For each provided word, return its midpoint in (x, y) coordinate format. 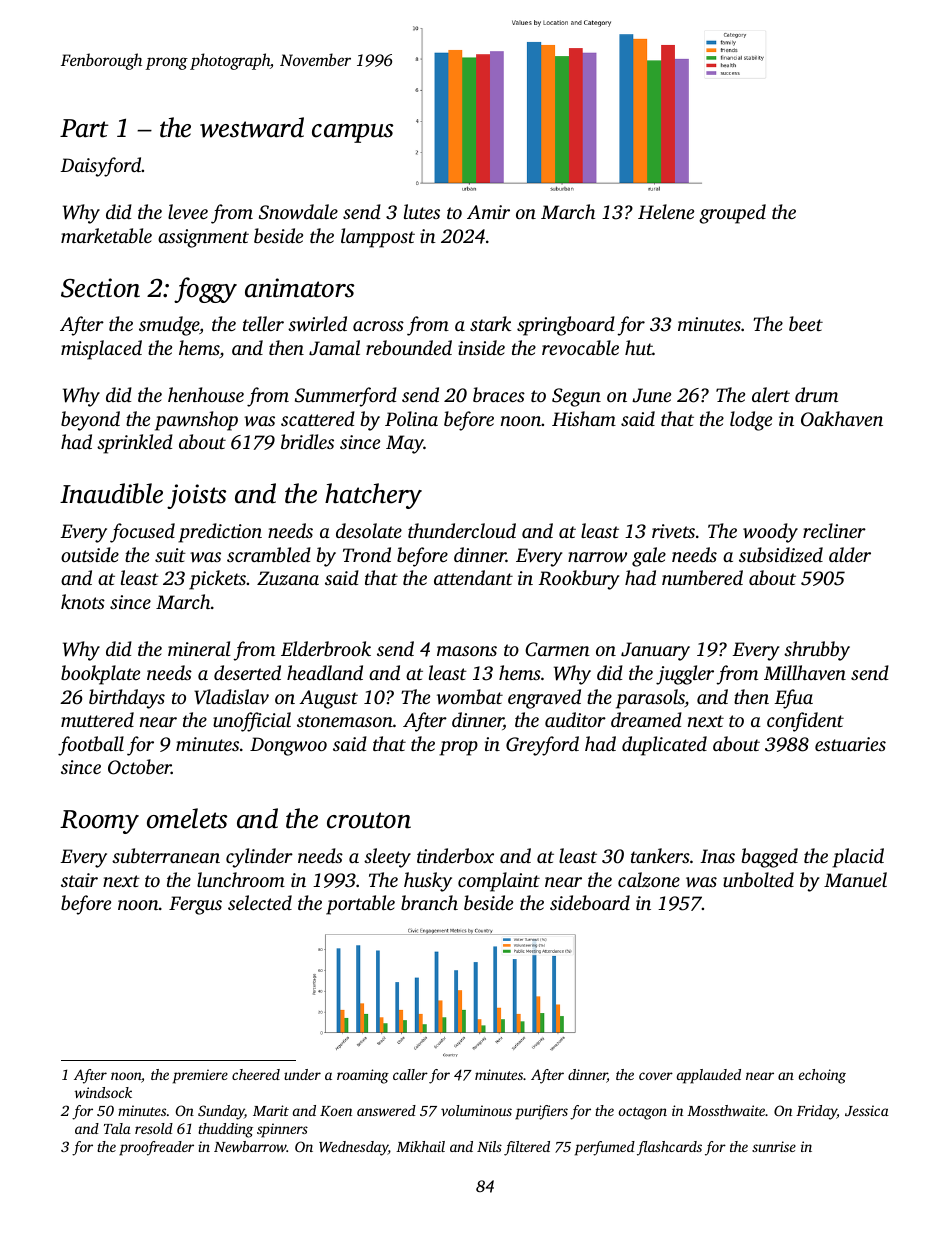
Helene (666, 211)
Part (84, 128)
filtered (527, 1148)
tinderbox (455, 855)
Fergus (195, 905)
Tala (117, 1128)
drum (816, 394)
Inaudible (111, 493)
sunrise (774, 1146)
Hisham (584, 418)
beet (806, 323)
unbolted (758, 879)
